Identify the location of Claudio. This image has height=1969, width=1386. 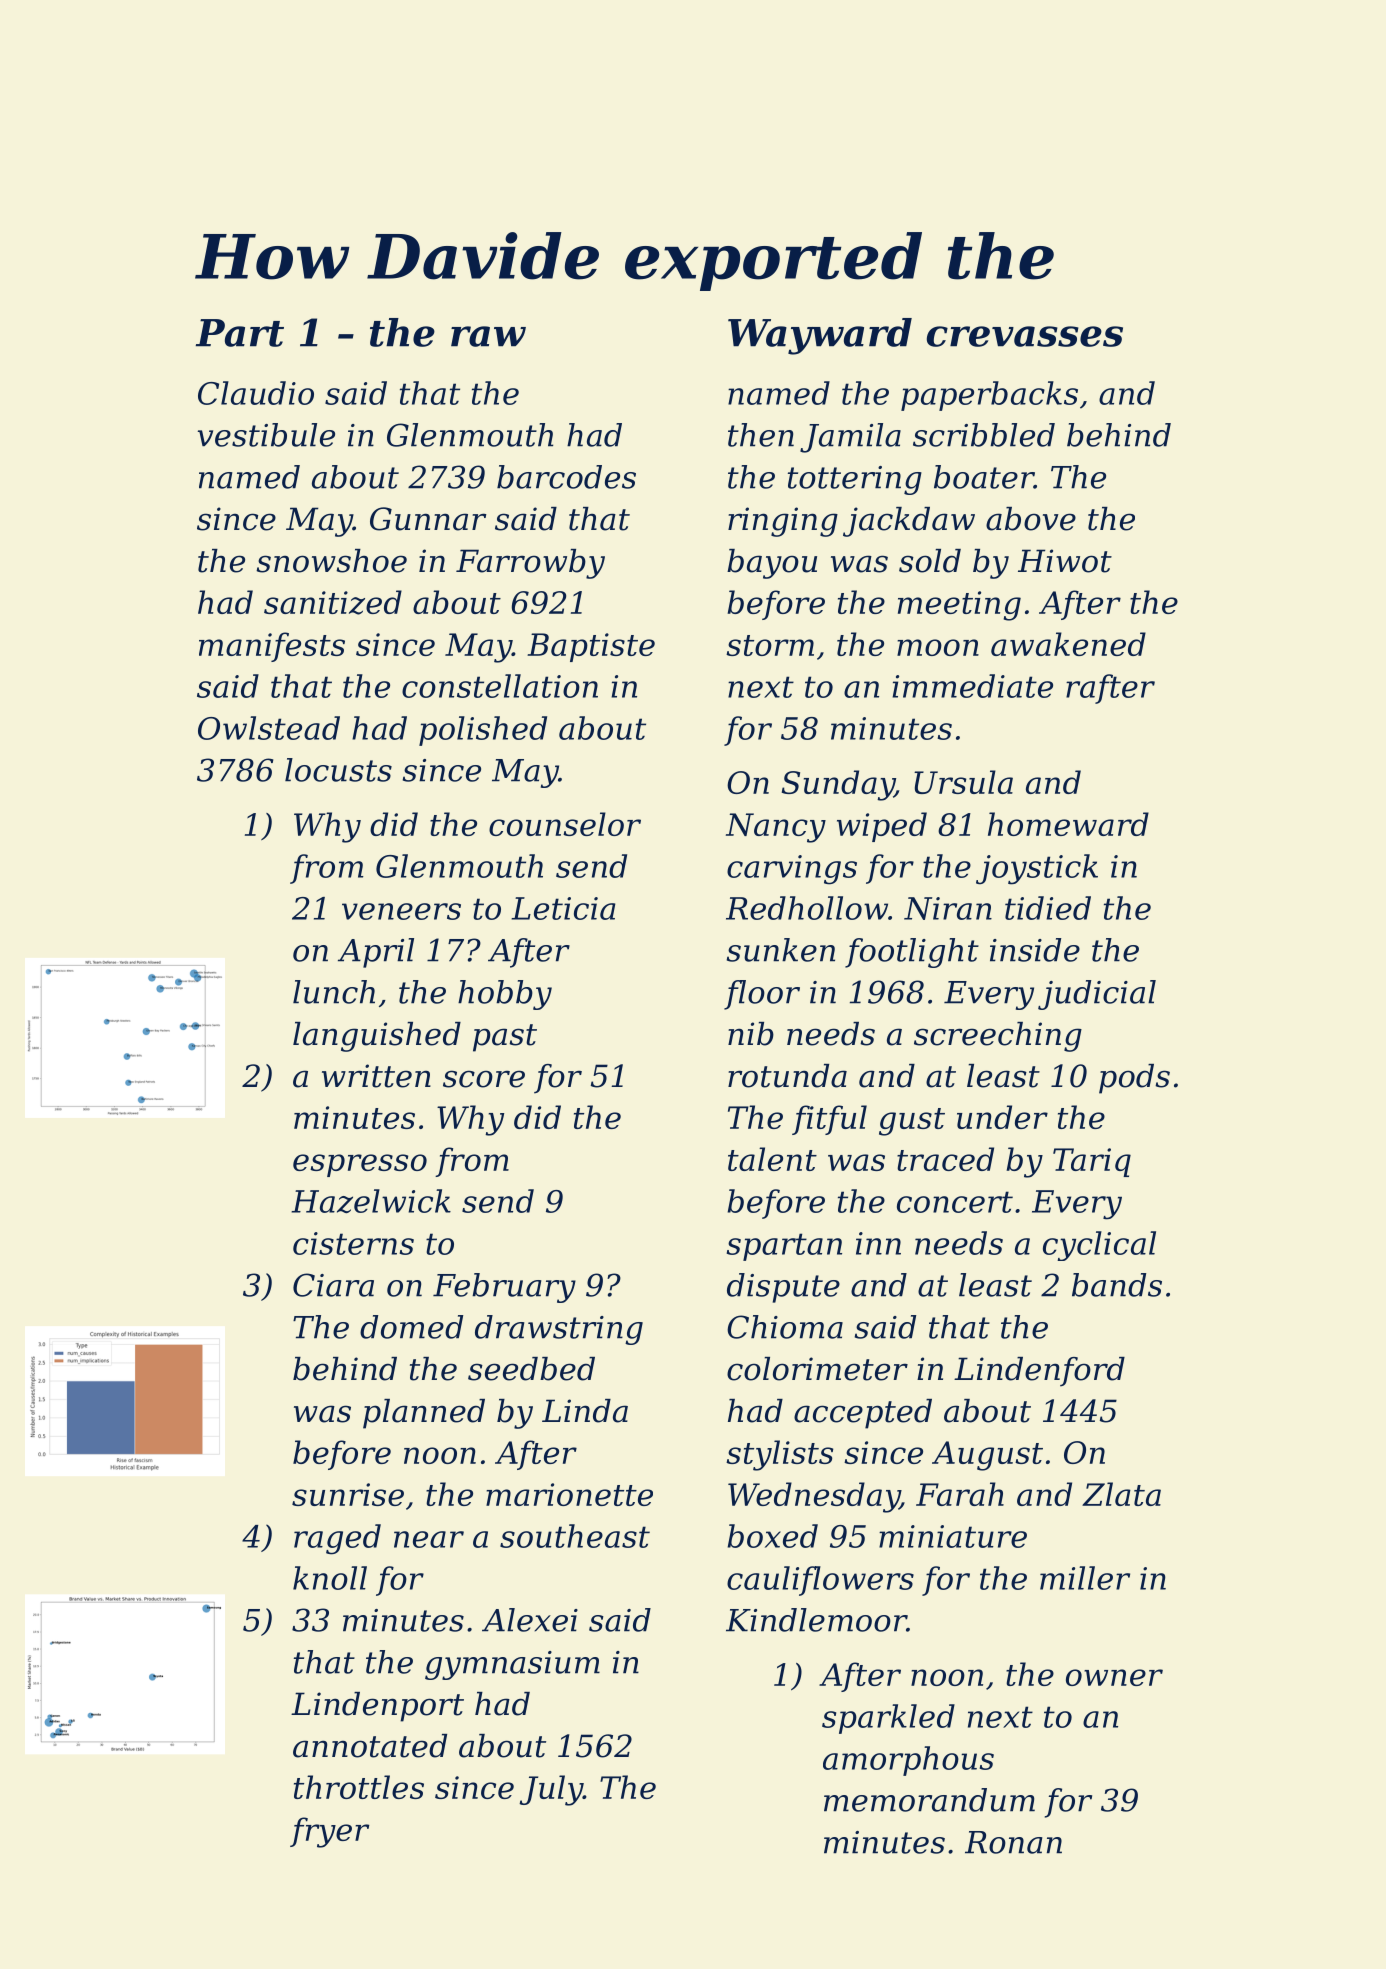
(256, 393).
